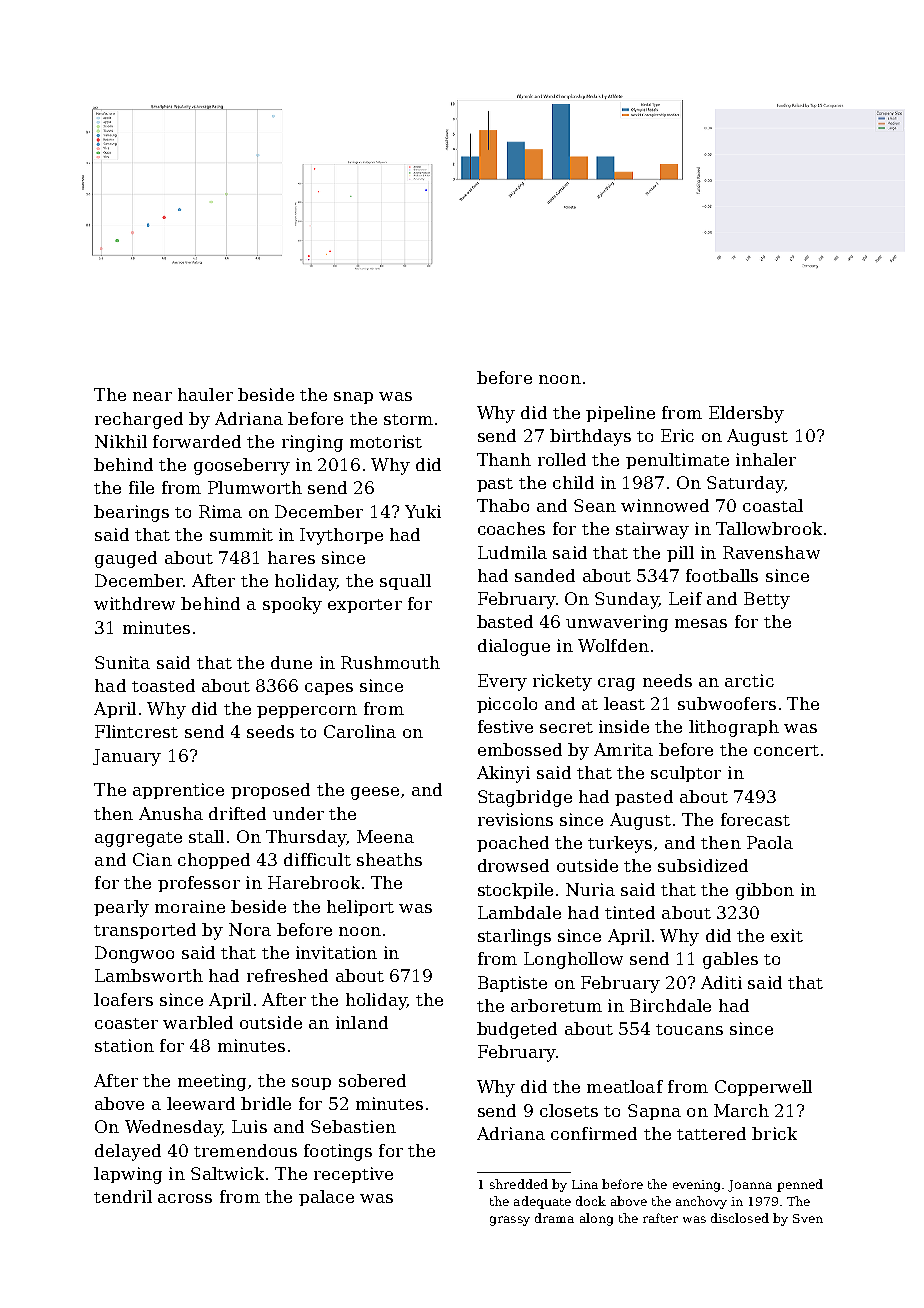 Image resolution: width=924 pixels, height=1308 pixels. Describe the element at coordinates (685, 598) in the screenshot. I see `Leif` at that location.
